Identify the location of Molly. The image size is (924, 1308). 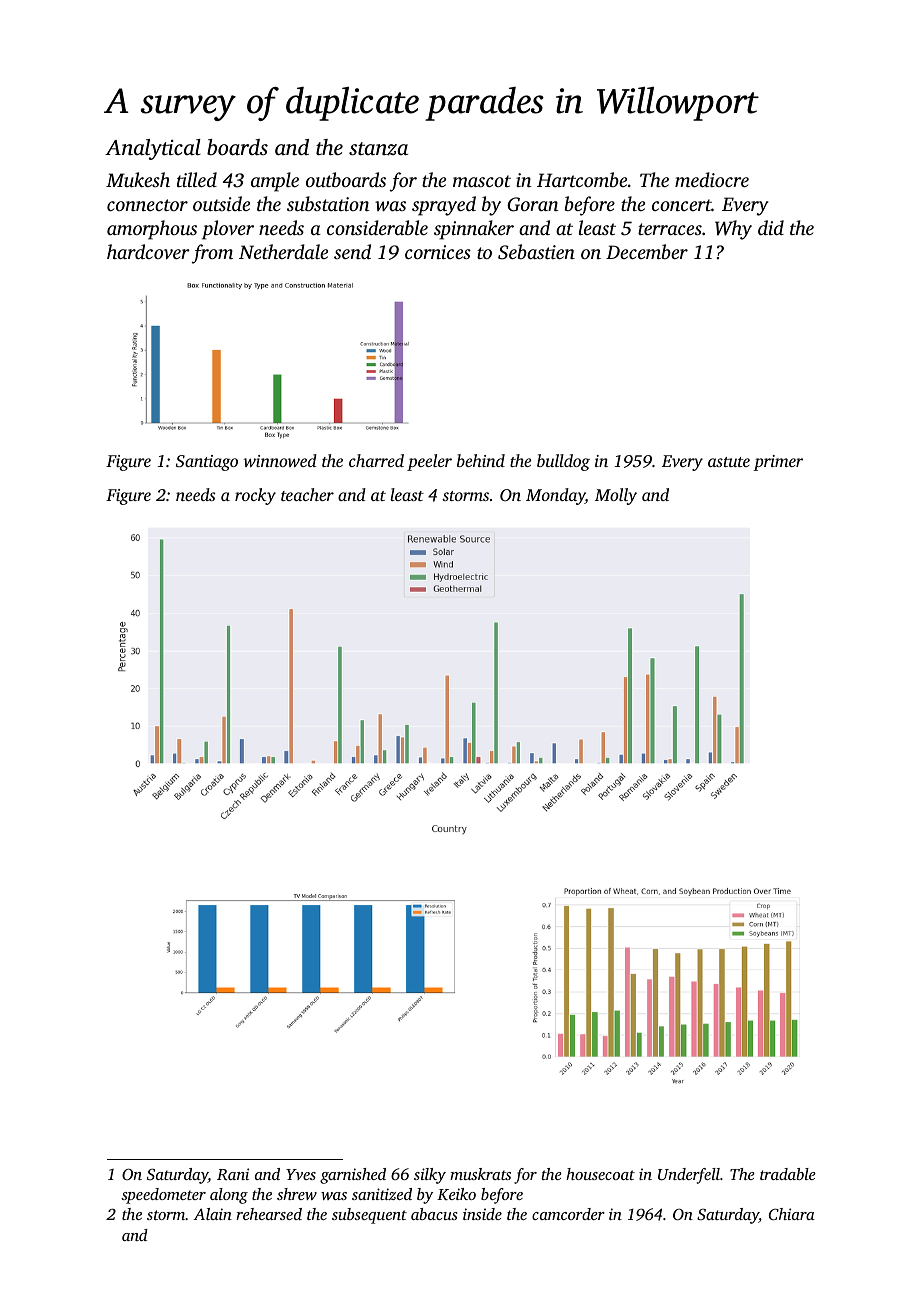
(616, 496).
